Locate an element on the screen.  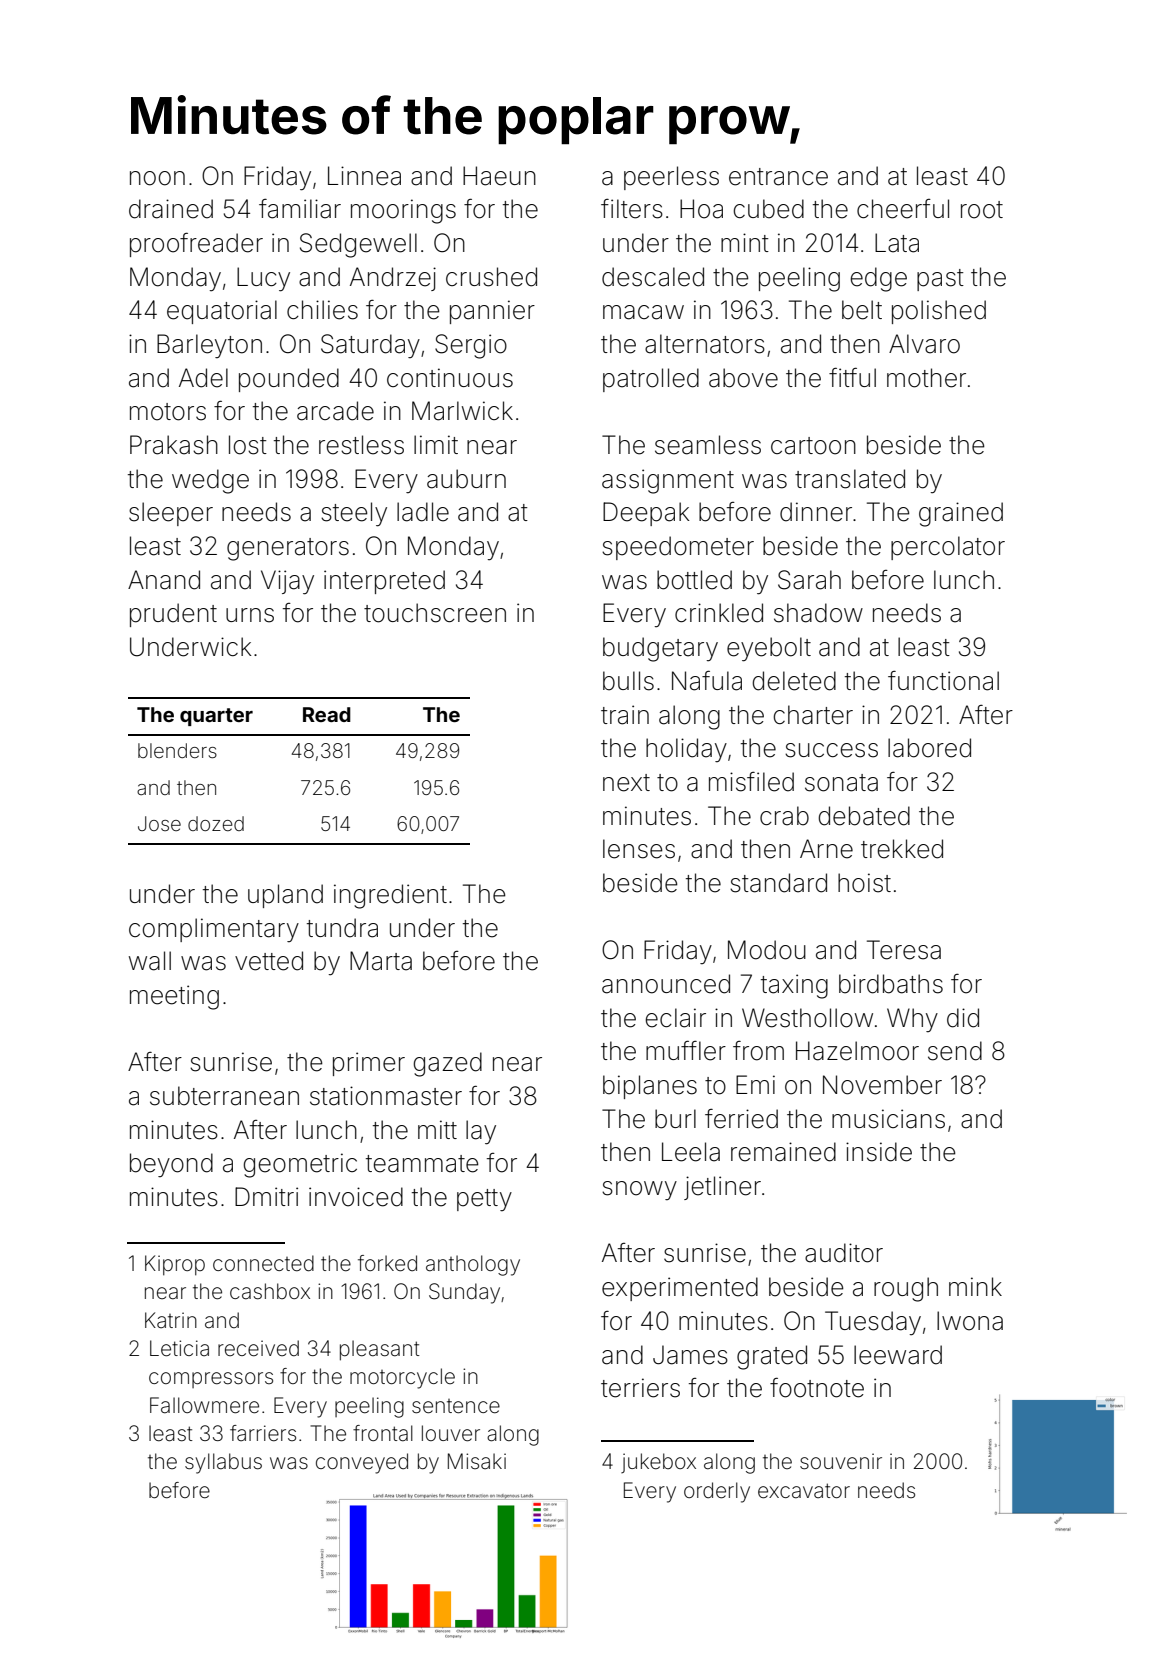
Lucy is located at coordinates (263, 279).
